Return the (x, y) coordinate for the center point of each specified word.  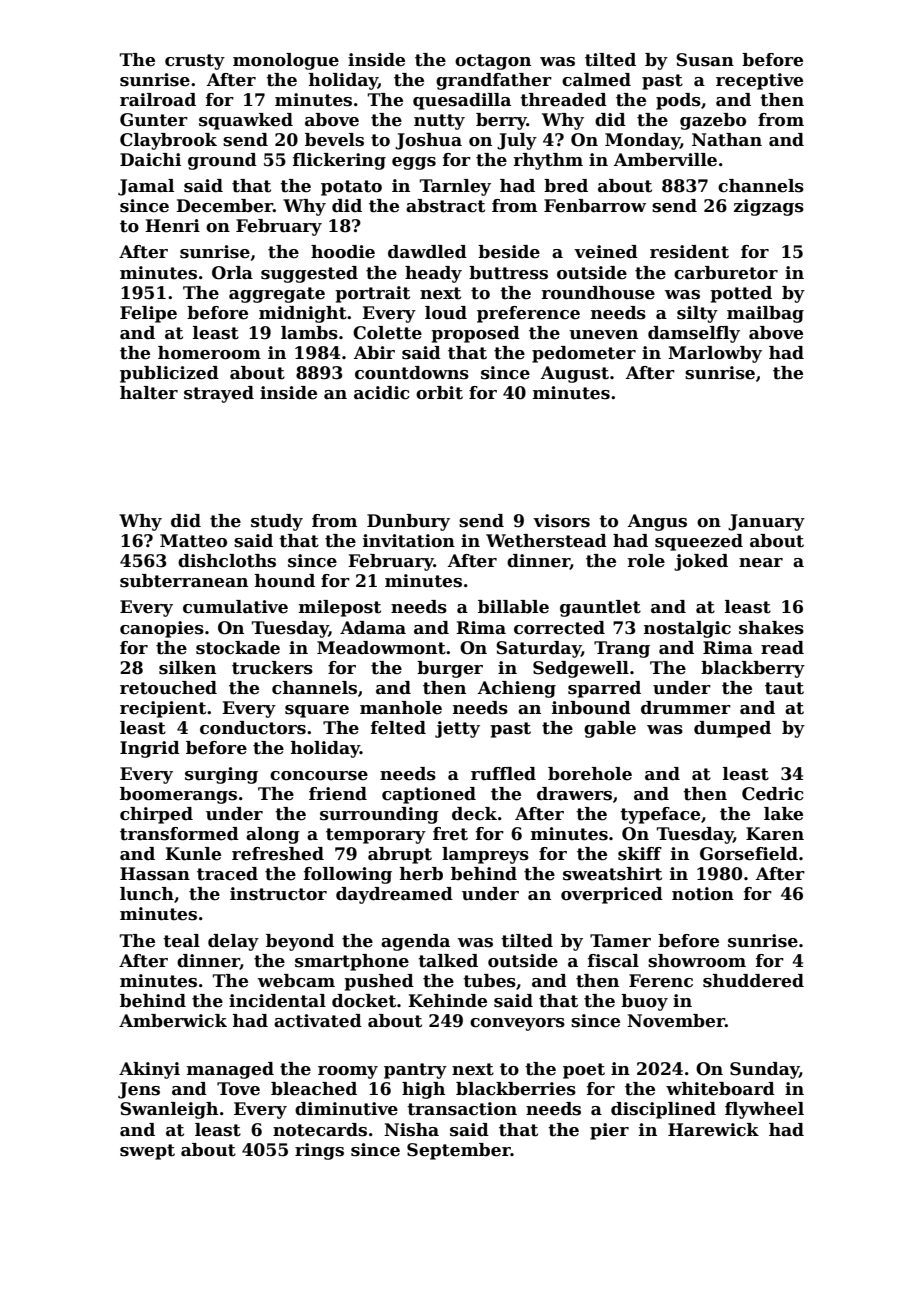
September (459, 1151)
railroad (158, 100)
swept (147, 1152)
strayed (219, 394)
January (766, 522)
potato (351, 188)
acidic (382, 393)
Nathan (727, 140)
